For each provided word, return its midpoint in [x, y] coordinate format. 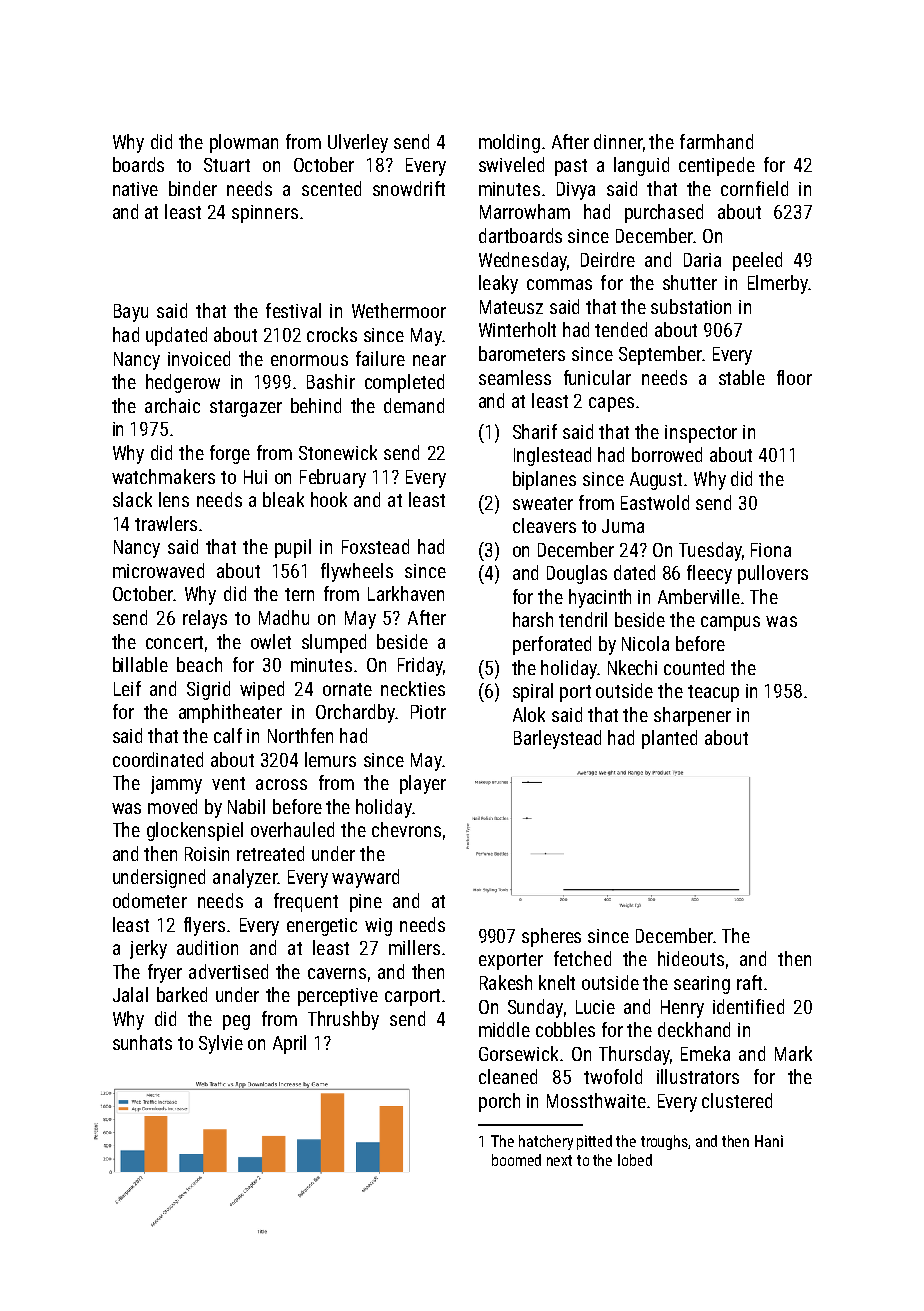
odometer [150, 900]
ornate [347, 689]
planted [669, 739]
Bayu [131, 313]
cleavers [544, 525]
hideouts [691, 958]
